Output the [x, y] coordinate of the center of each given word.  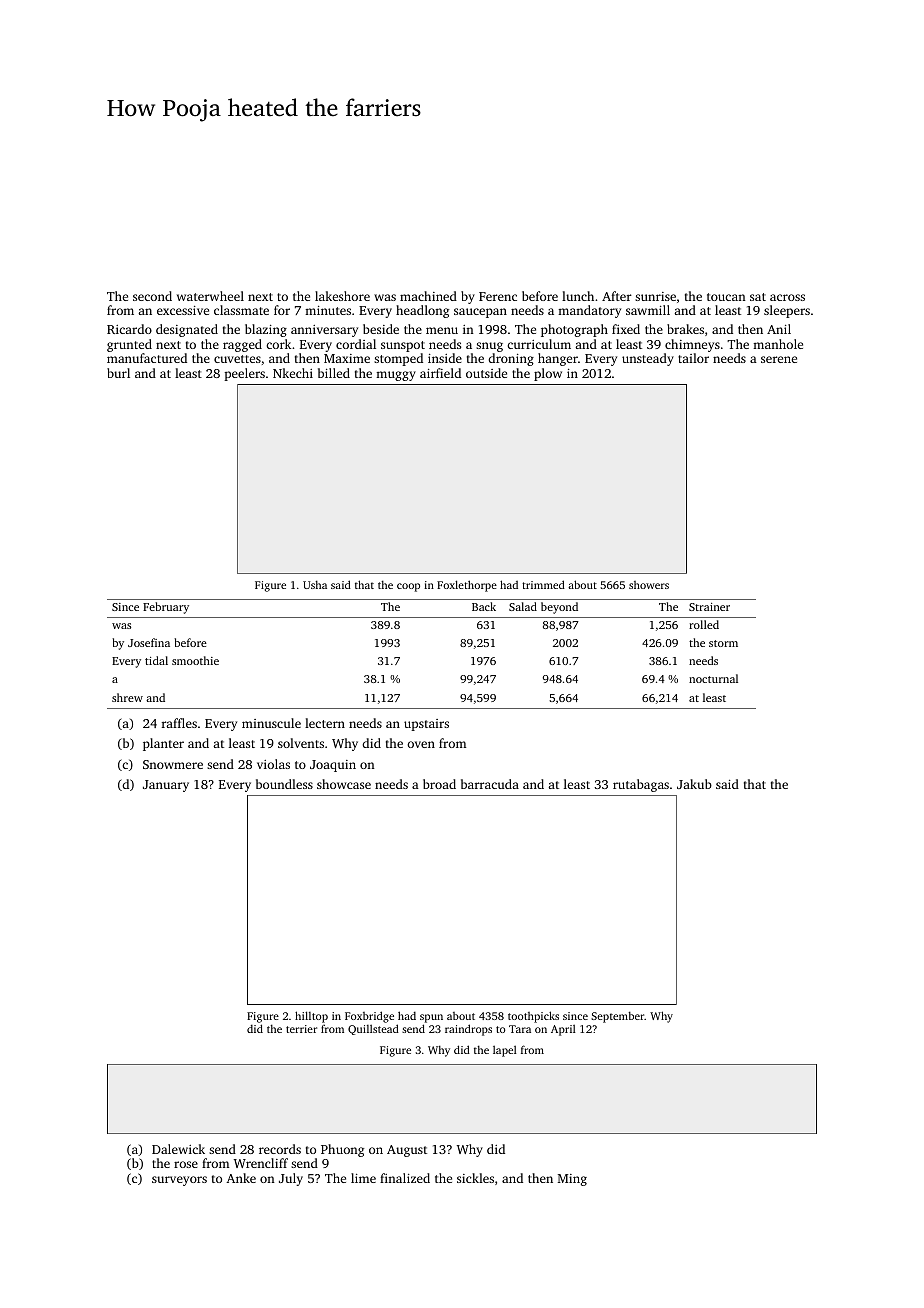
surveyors [179, 1181]
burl [118, 373]
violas [273, 764]
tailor [693, 358]
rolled [704, 624]
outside [486, 373]
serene [779, 359]
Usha [315, 584]
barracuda [490, 784]
